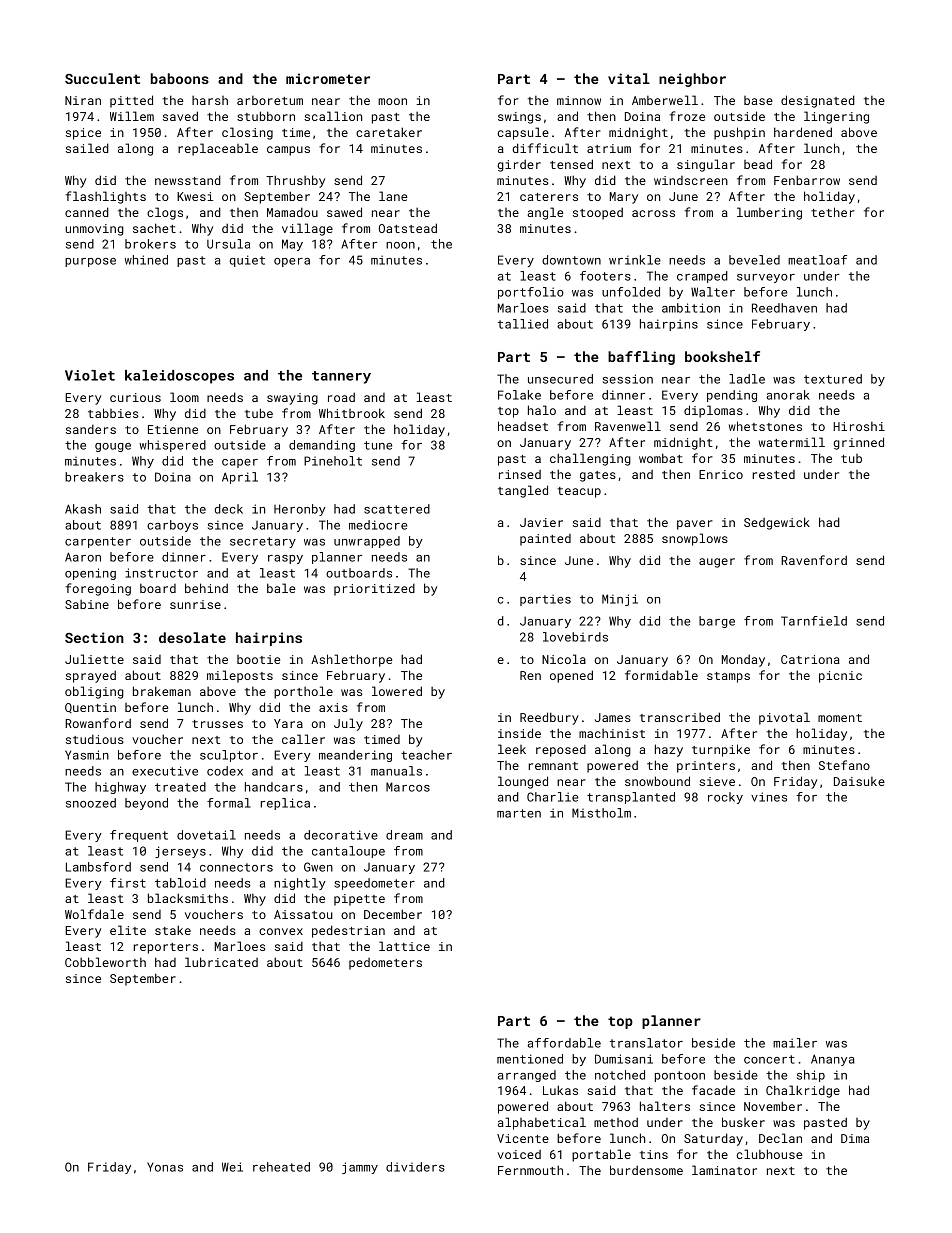  Describe the element at coordinates (803, 1091) in the document. I see `Chalkridge` at that location.
